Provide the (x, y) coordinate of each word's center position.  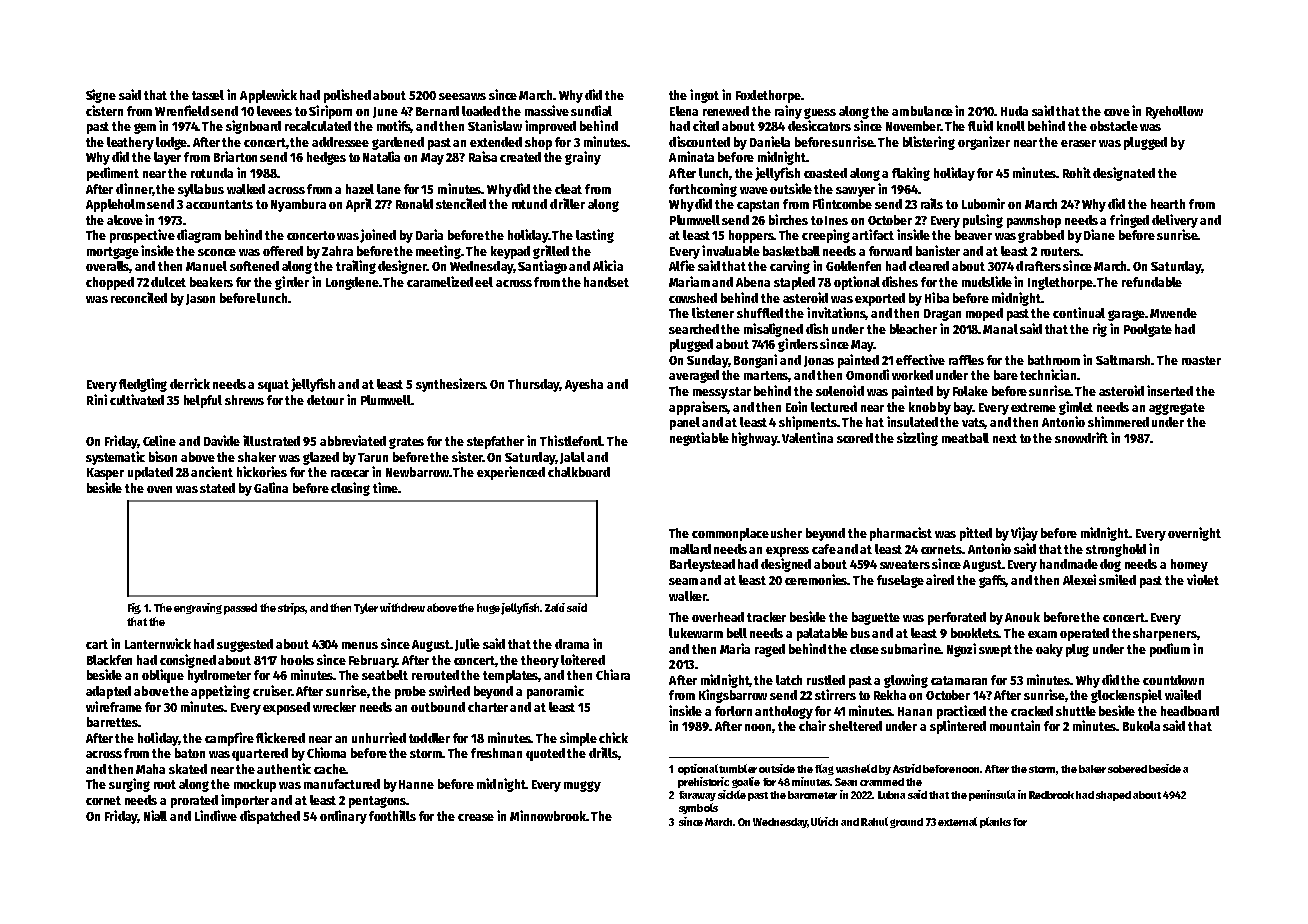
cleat (568, 189)
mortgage (113, 253)
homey (1189, 565)
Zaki (555, 607)
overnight (1194, 534)
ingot (704, 96)
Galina (271, 487)
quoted (545, 754)
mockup (255, 785)
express (787, 552)
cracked (1032, 711)
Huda (1014, 111)
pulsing (983, 221)
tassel (208, 95)
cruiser (272, 690)
